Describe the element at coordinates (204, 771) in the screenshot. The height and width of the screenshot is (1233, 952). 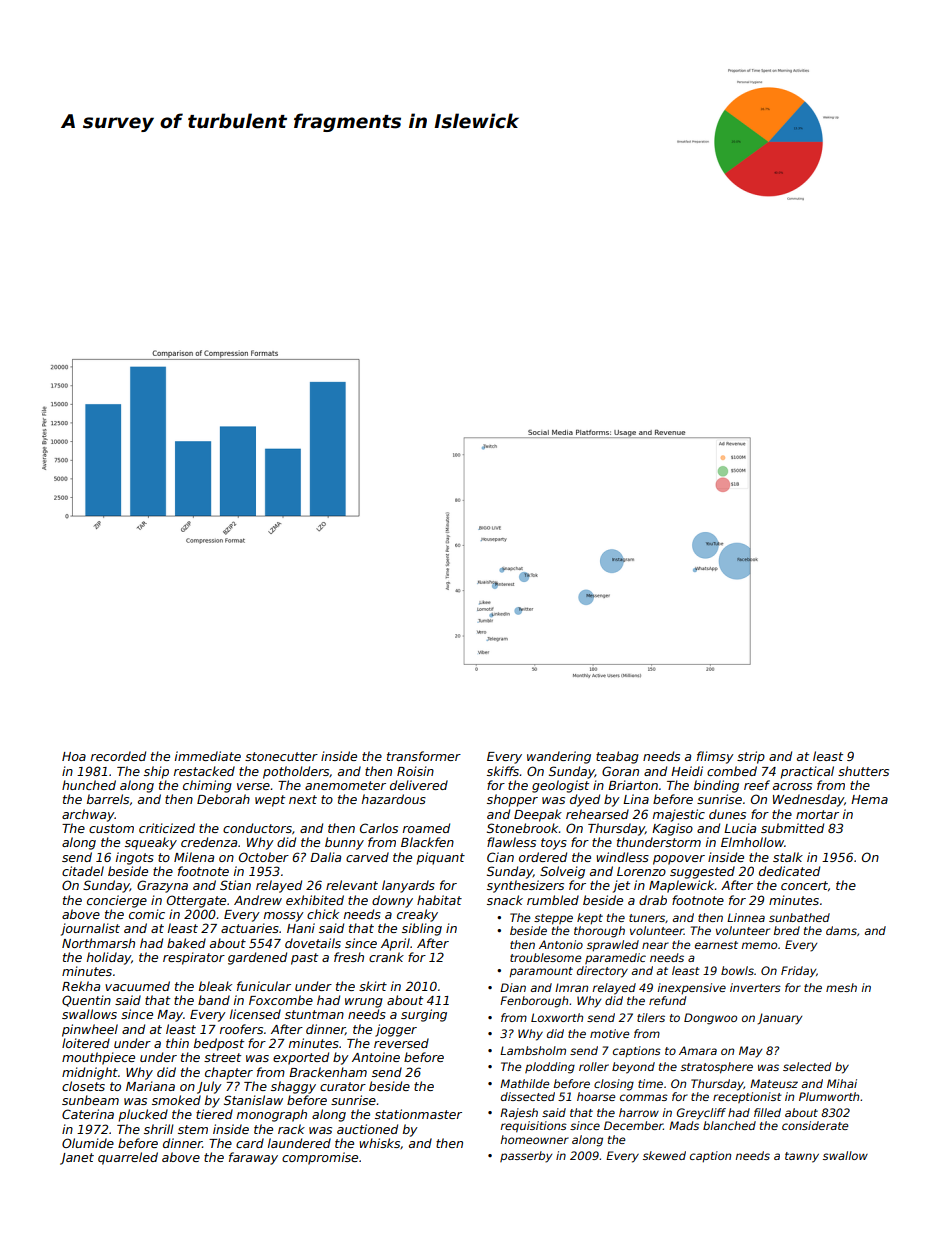
I see `restacked` at that location.
